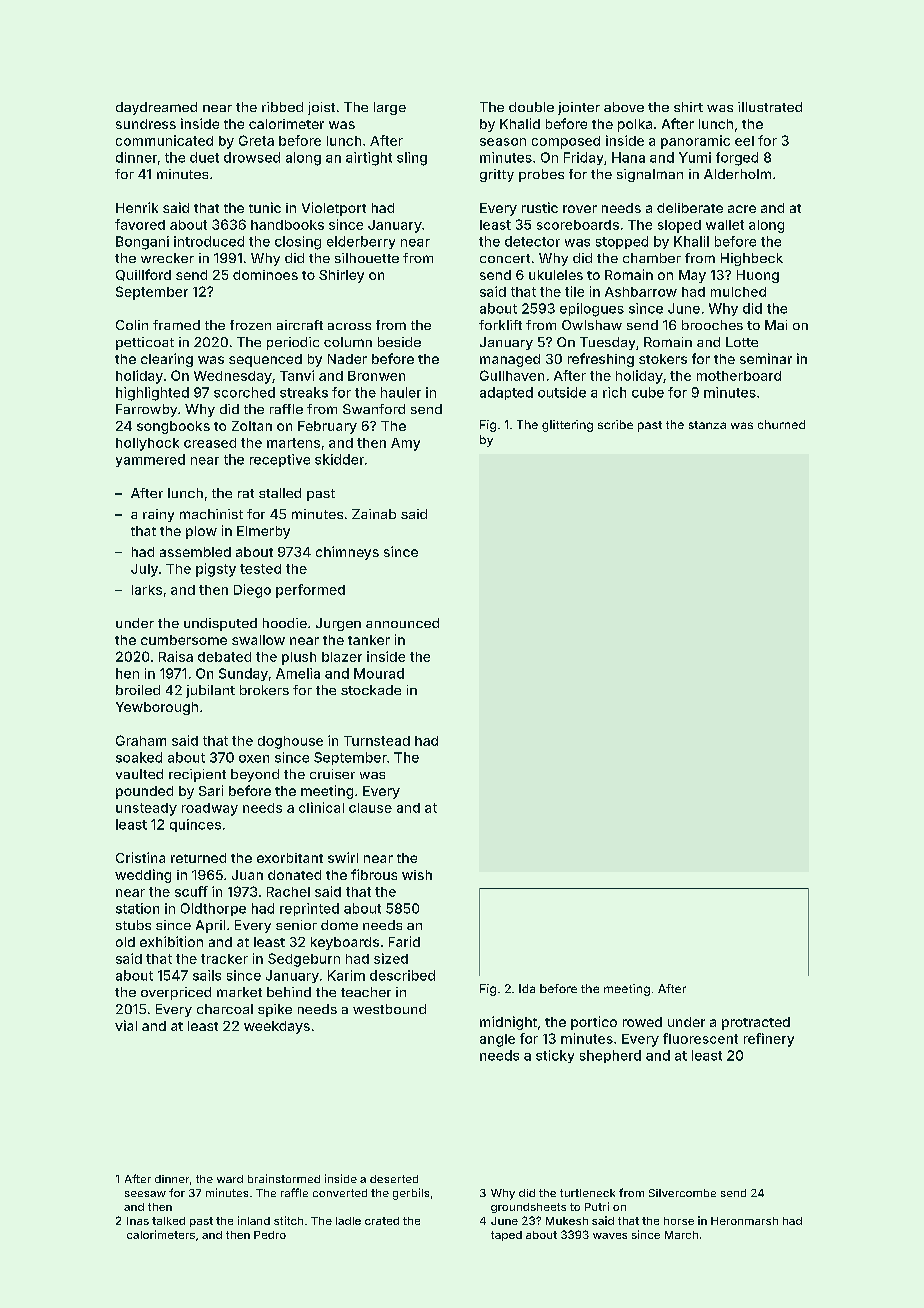 The image size is (924, 1308). I want to click on stanza, so click(707, 425).
